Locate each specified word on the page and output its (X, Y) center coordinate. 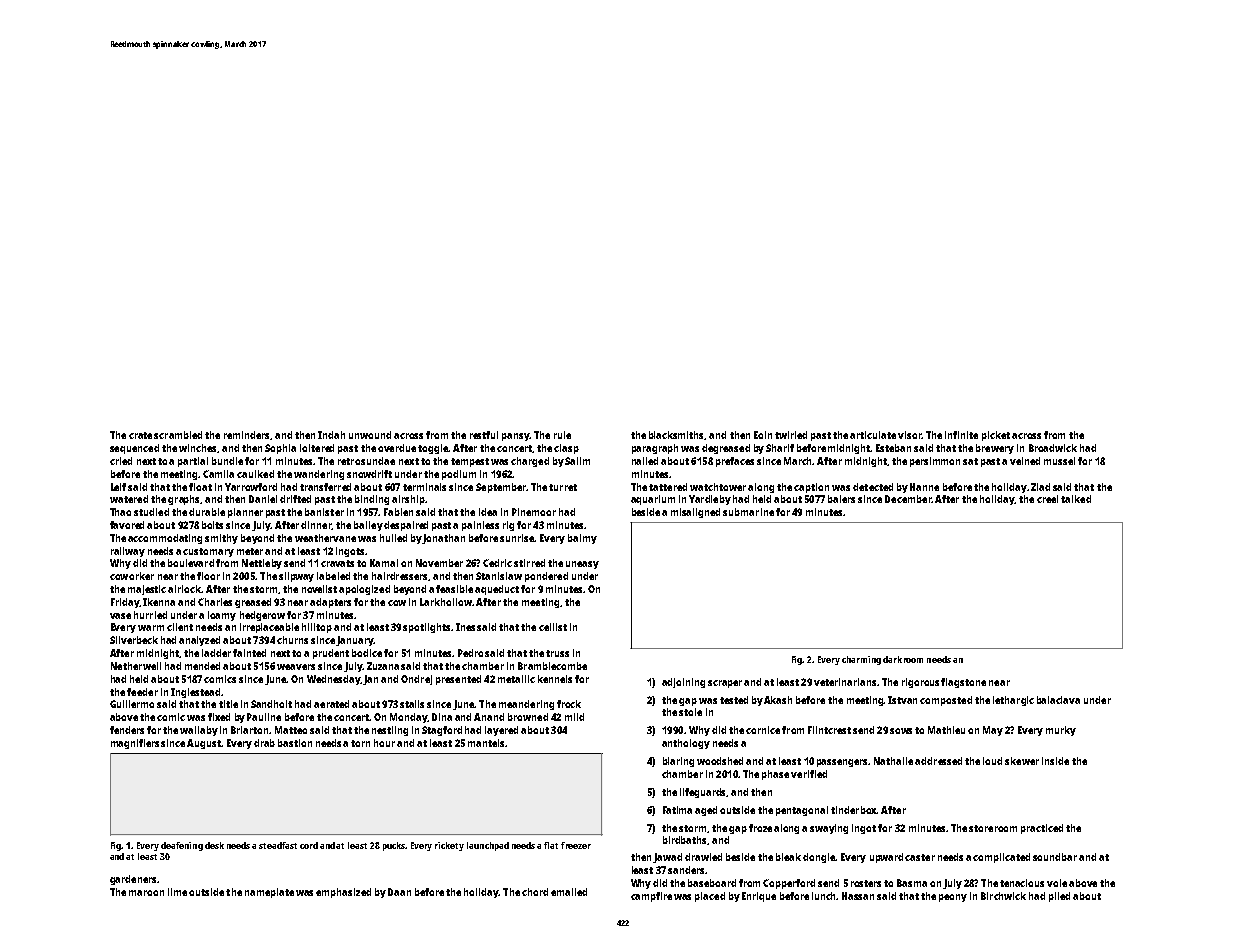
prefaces (735, 462)
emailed (569, 892)
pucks (394, 846)
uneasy (582, 565)
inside (1055, 761)
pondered (546, 577)
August (204, 744)
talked (1076, 499)
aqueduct (497, 590)
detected (873, 487)
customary (208, 552)
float (200, 487)
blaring (678, 762)
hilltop (317, 628)
